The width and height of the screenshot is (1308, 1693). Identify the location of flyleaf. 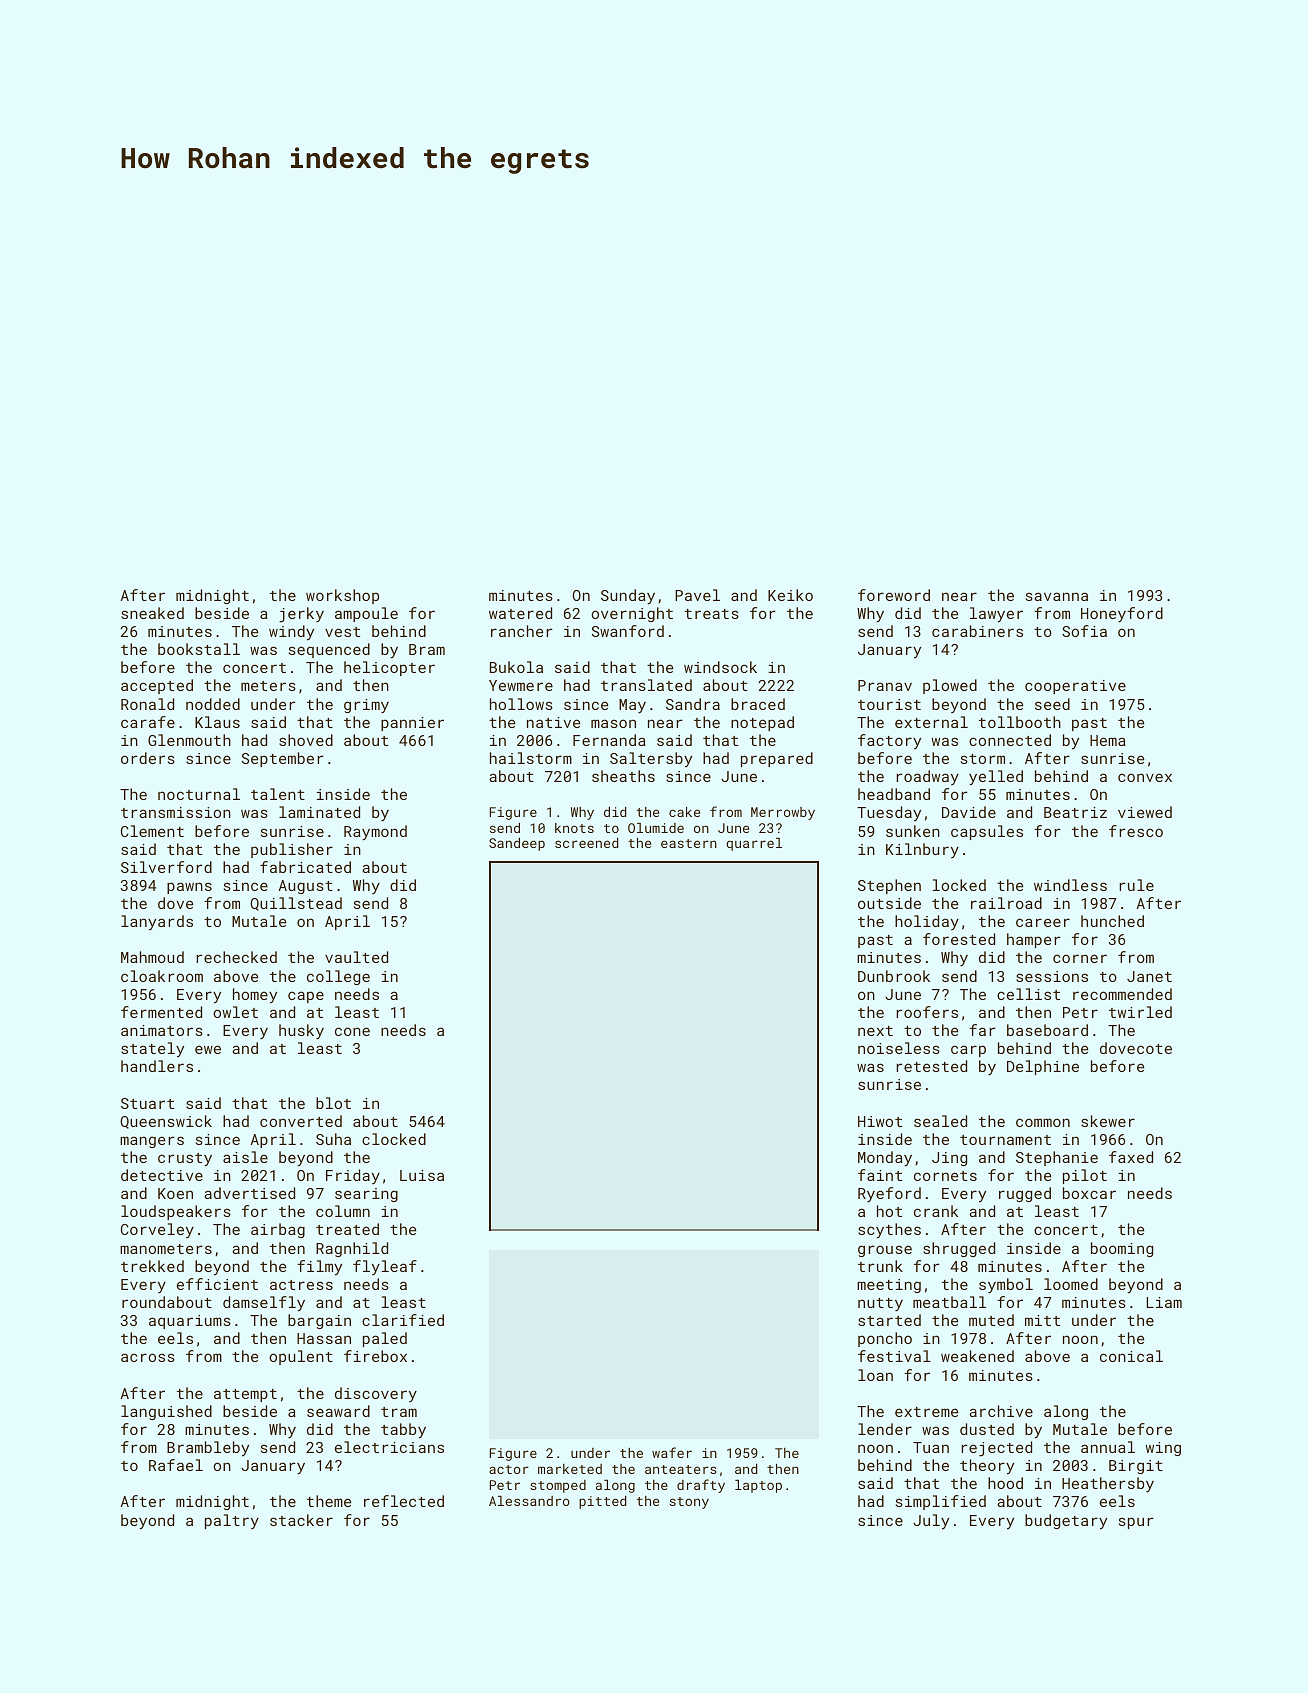
(385, 1267).
